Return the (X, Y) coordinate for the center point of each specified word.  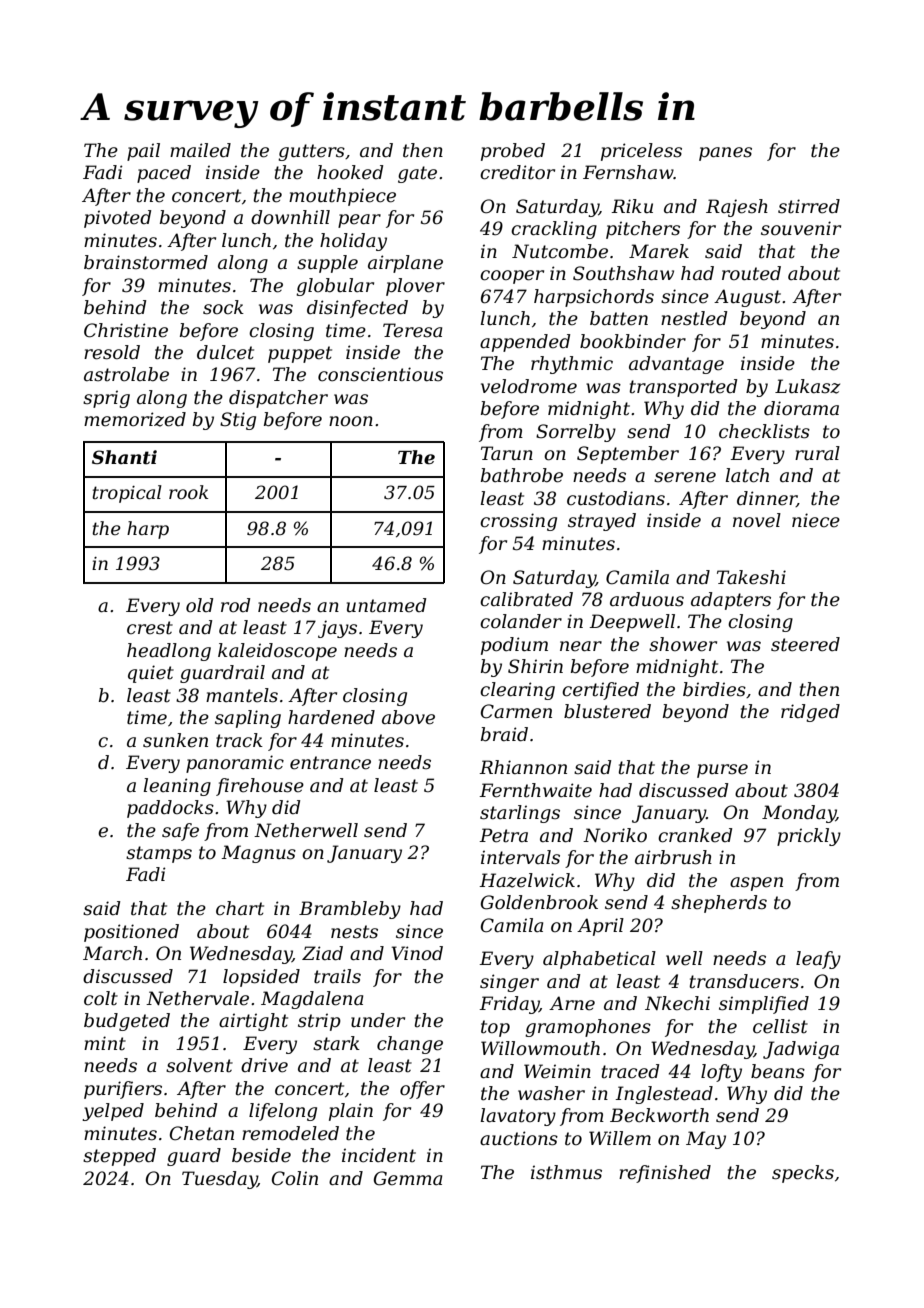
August (747, 298)
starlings (520, 814)
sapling (248, 719)
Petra (503, 835)
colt (101, 998)
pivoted (117, 219)
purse (722, 771)
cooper (512, 277)
